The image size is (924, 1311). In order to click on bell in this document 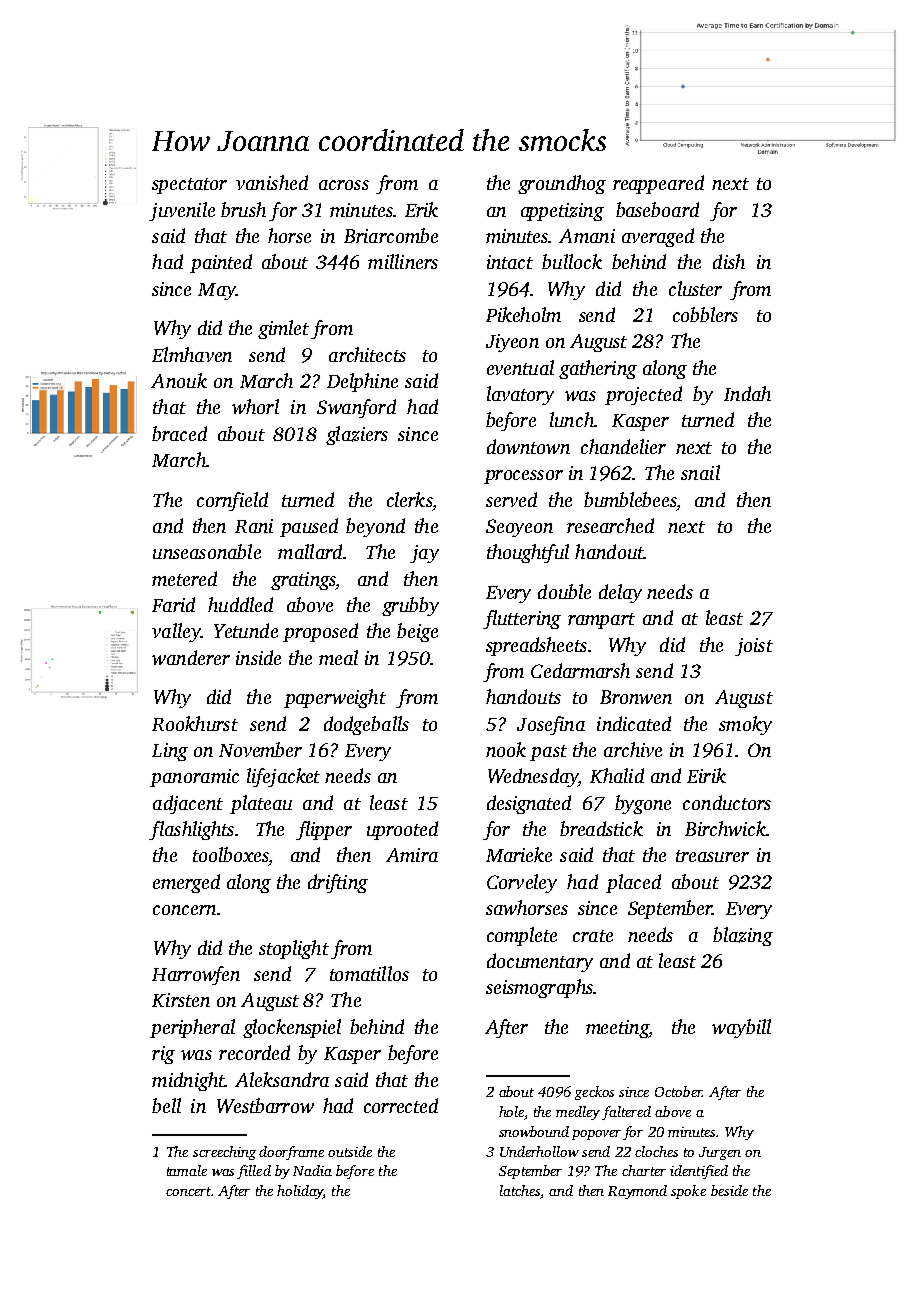, I will do `click(166, 1105)`.
